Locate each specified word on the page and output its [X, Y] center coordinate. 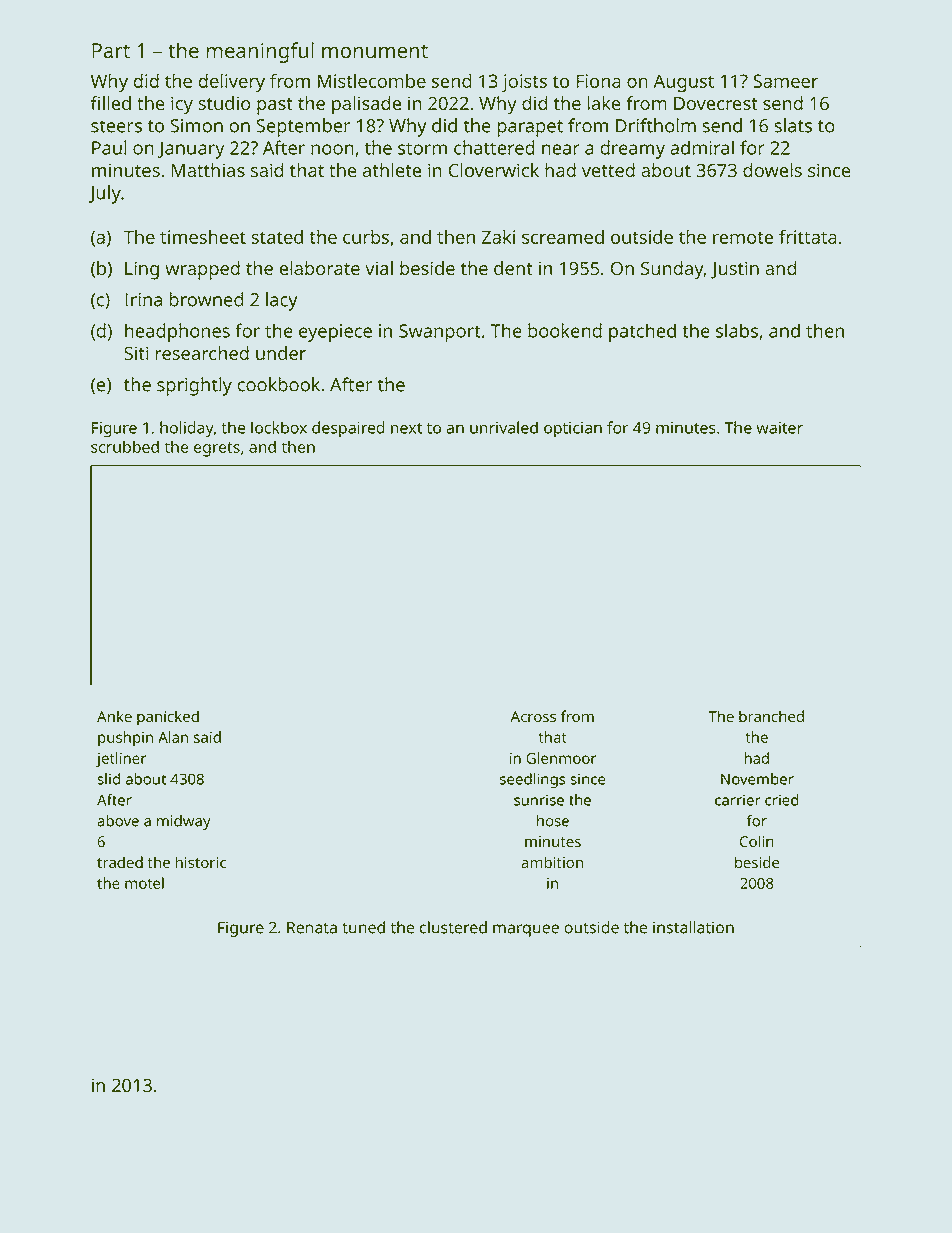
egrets [217, 449]
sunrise [539, 800]
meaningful [260, 52]
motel [144, 883]
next [406, 428]
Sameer [785, 81]
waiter [779, 428]
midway [184, 822]
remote [743, 238]
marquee [526, 930]
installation [693, 927]
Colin [757, 841]
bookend [565, 330]
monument [375, 51]
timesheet [203, 236]
